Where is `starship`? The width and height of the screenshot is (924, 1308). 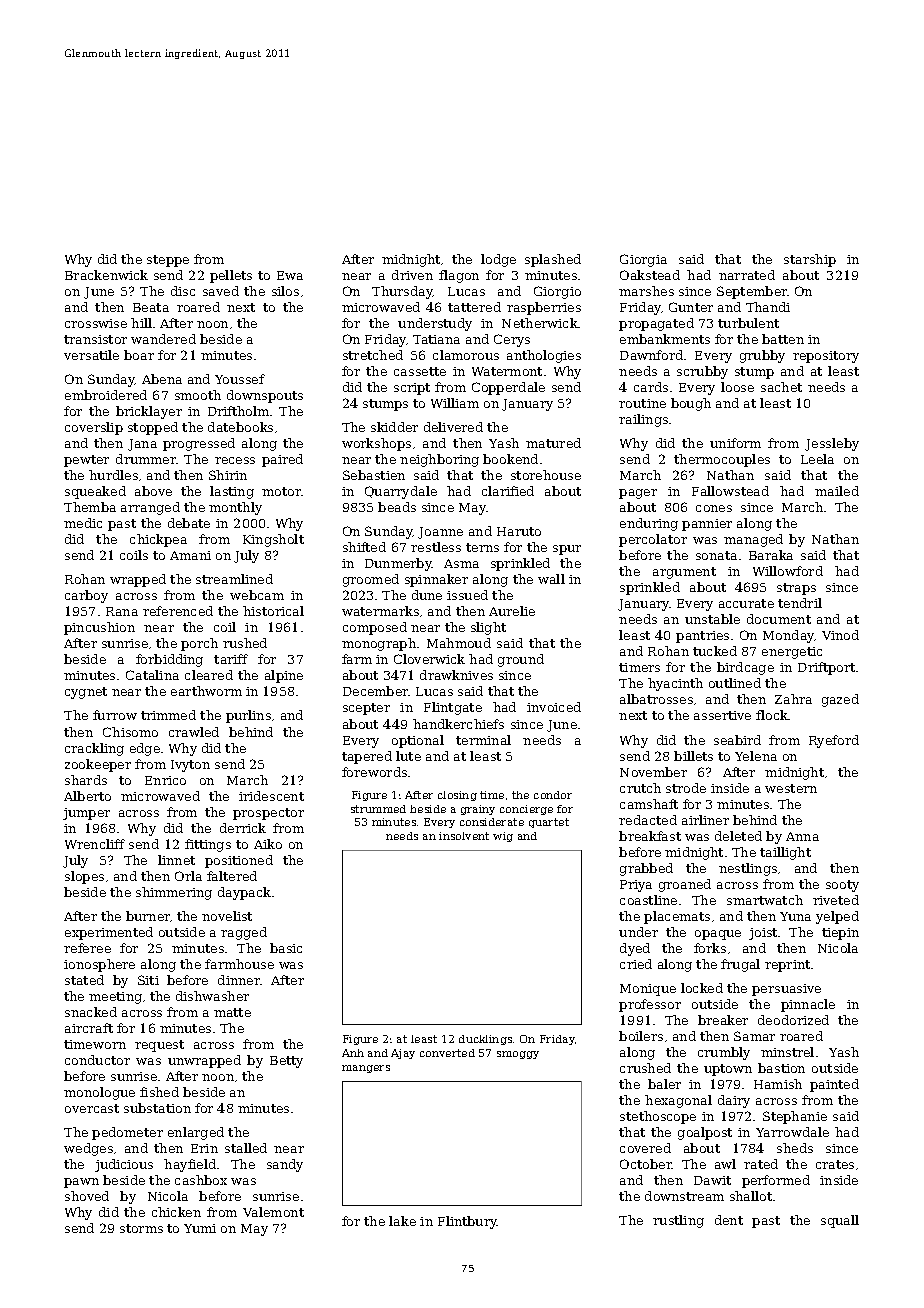 starship is located at coordinates (810, 260).
